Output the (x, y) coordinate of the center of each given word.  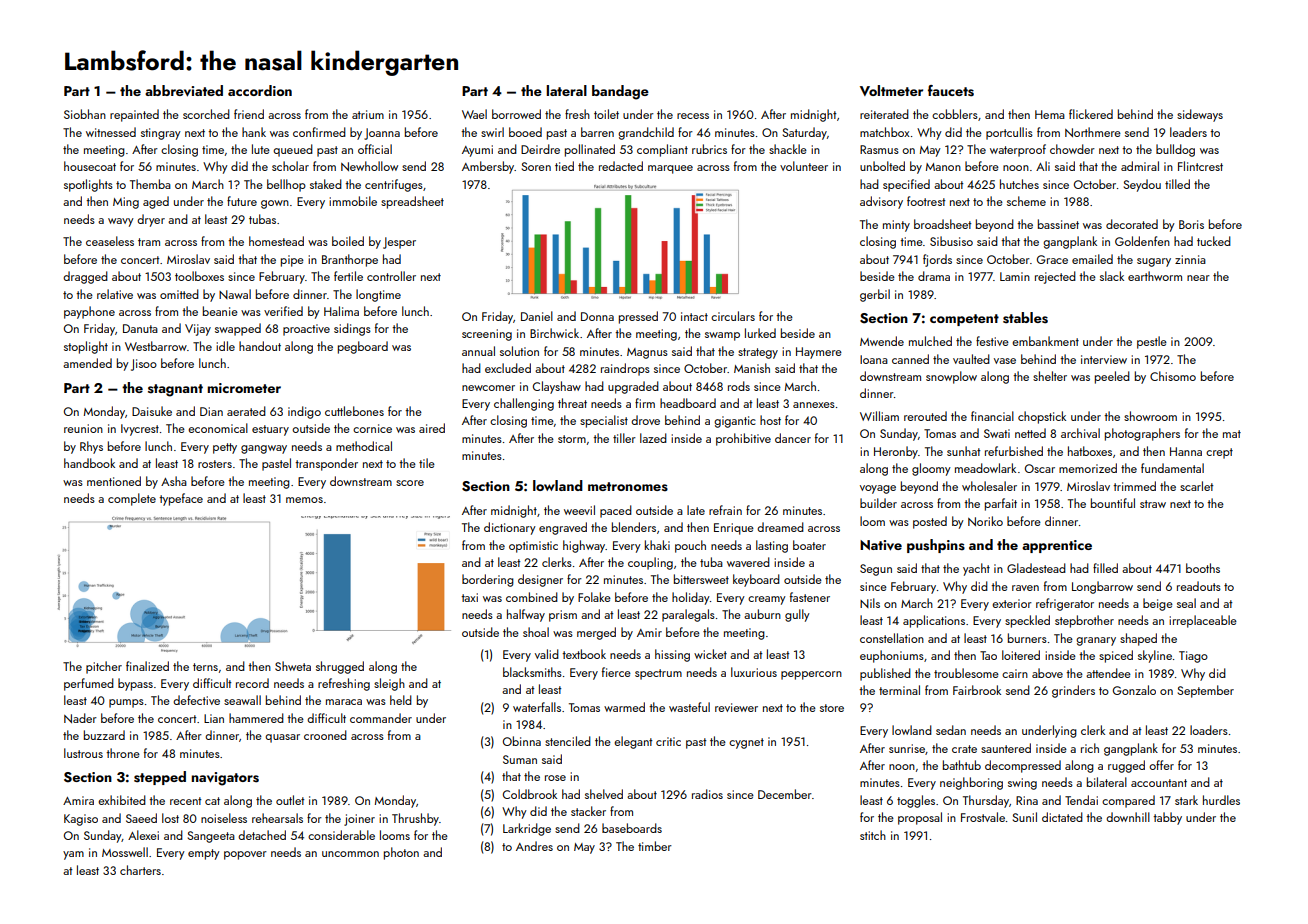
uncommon (350, 854)
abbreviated (184, 91)
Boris (1191, 224)
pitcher (104, 667)
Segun (876, 570)
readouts (1199, 586)
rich (1090, 748)
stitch (873, 835)
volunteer (804, 166)
